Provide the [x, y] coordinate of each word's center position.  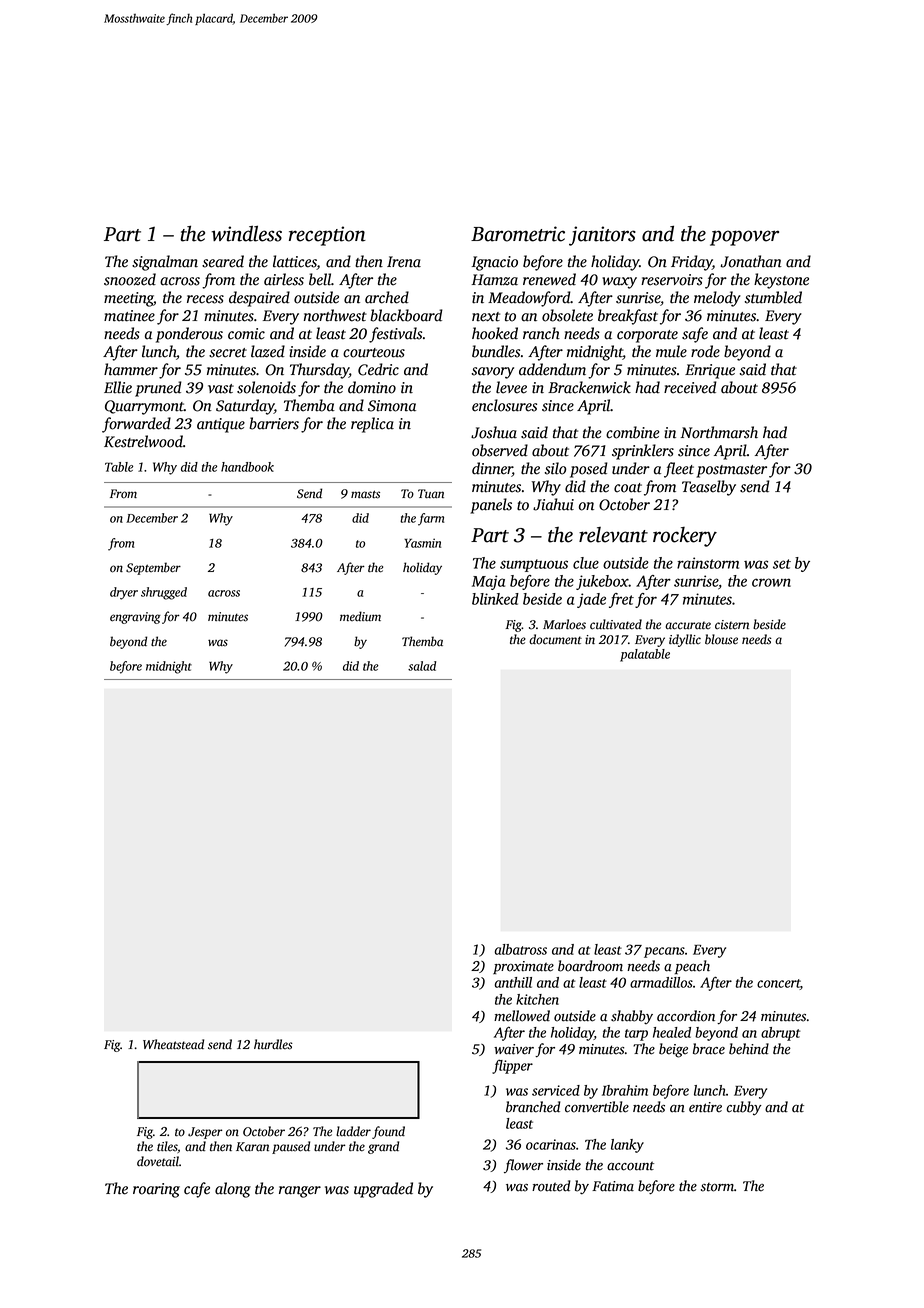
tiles [167, 1146]
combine [633, 432]
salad [422, 666]
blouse [721, 639]
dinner [492, 469]
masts [365, 494]
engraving [135, 618]
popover [744, 238]
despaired [259, 299]
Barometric [518, 234]
